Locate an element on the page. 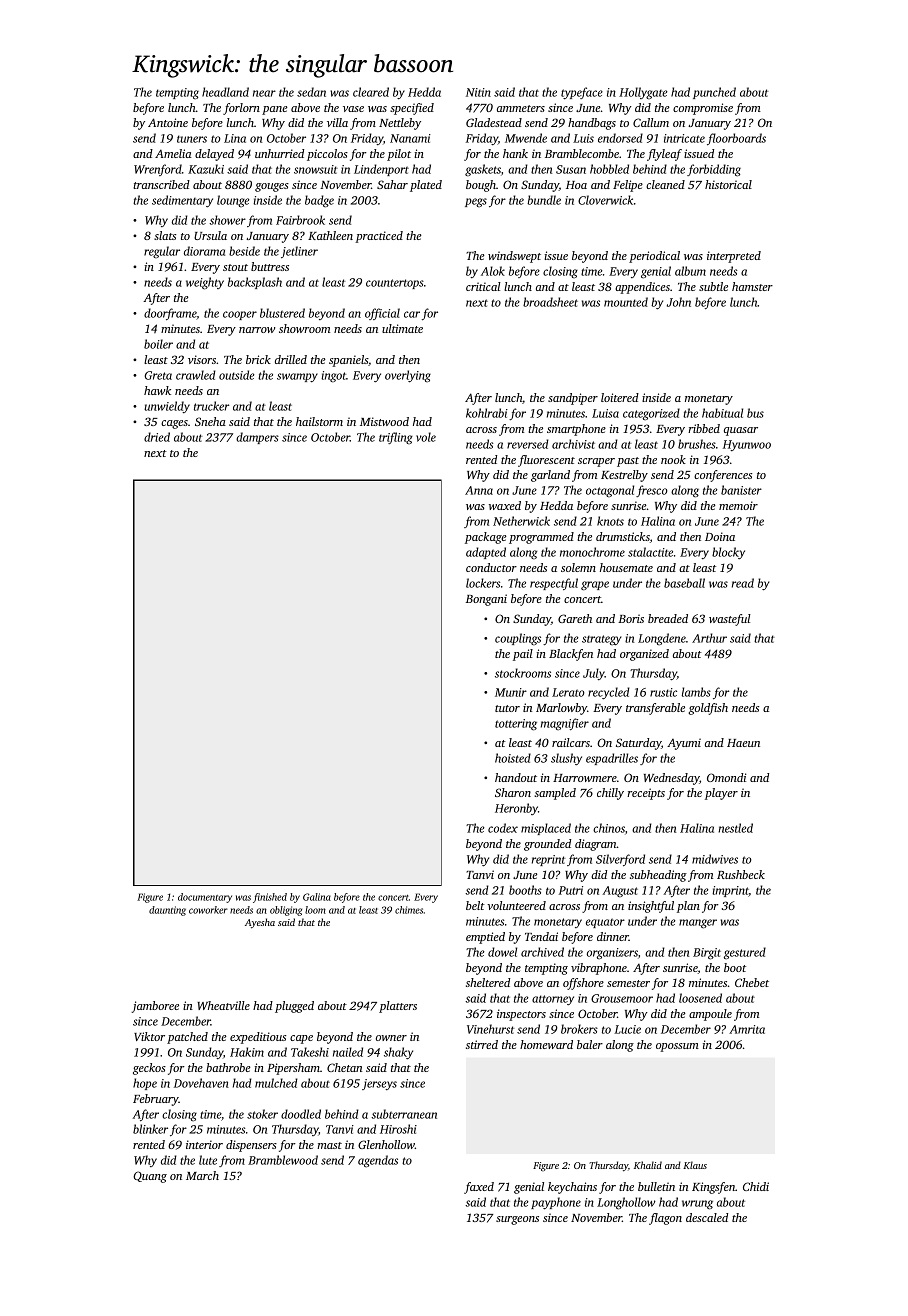  nailed is located at coordinates (348, 1052).
